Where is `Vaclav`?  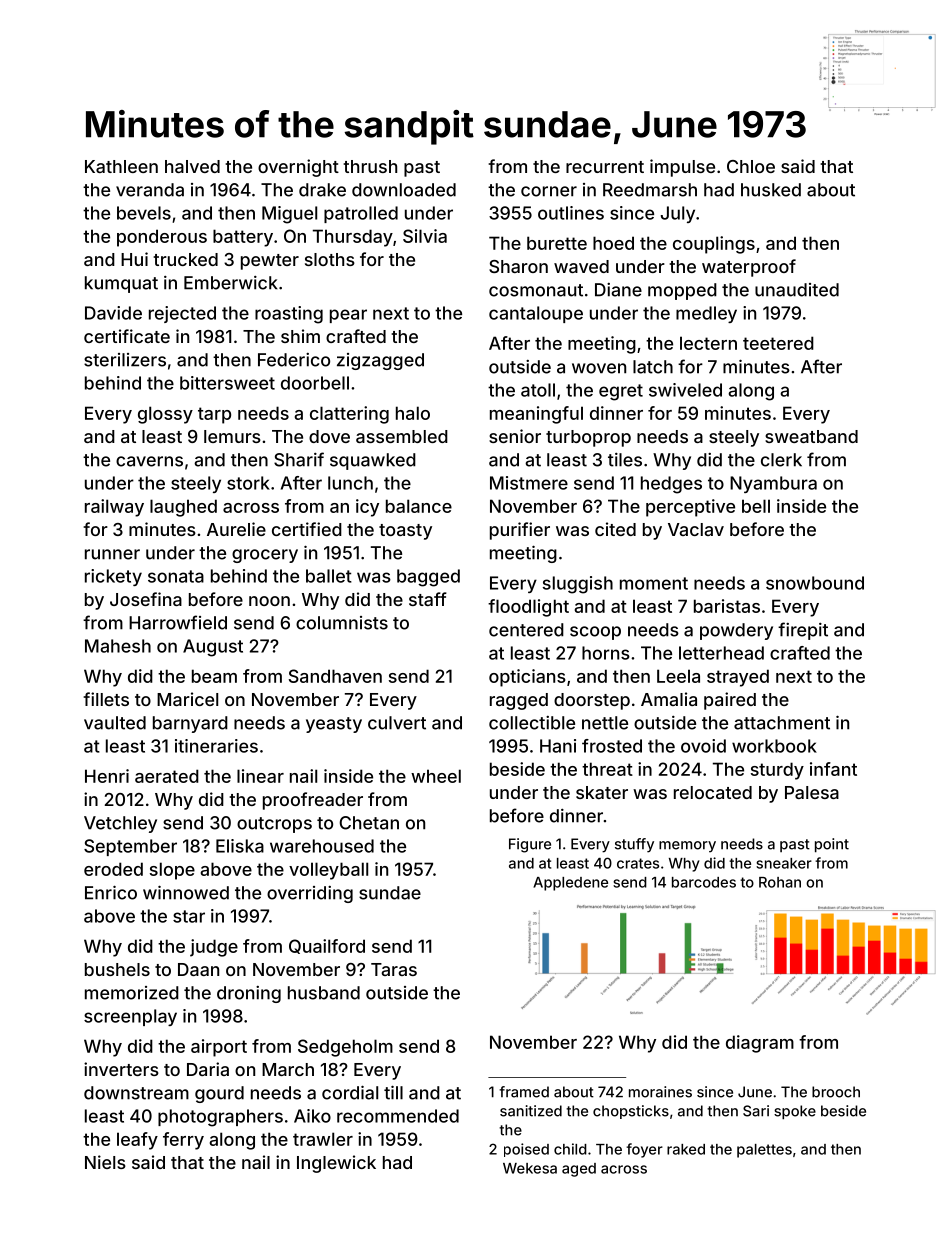
Vaclav is located at coordinates (696, 529).
